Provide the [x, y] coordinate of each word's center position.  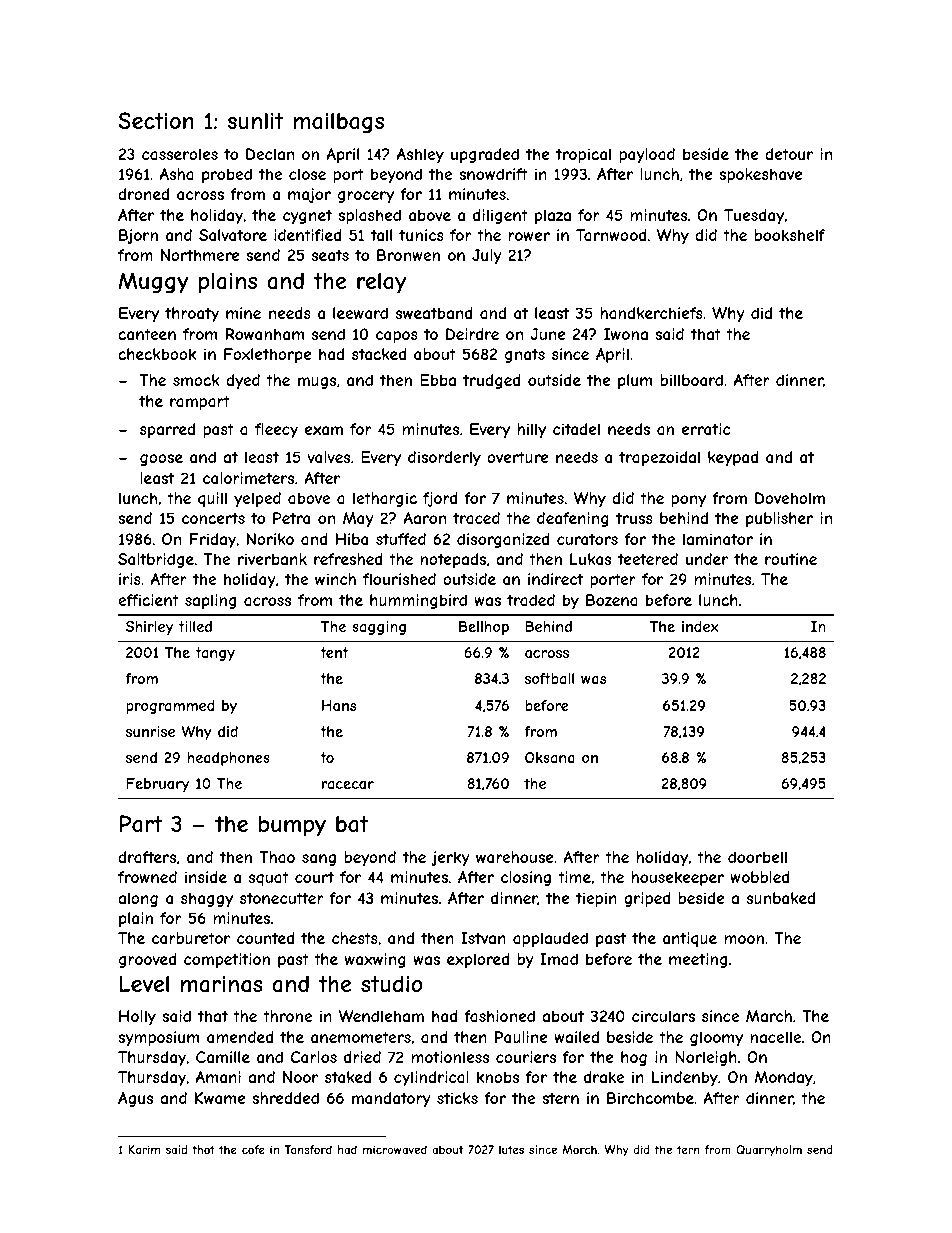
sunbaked [781, 898]
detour [789, 154]
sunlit [255, 120]
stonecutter [282, 898]
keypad [733, 458]
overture [518, 457]
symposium [158, 1038]
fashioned [499, 1016]
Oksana [550, 757]
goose [161, 460]
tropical [583, 155]
